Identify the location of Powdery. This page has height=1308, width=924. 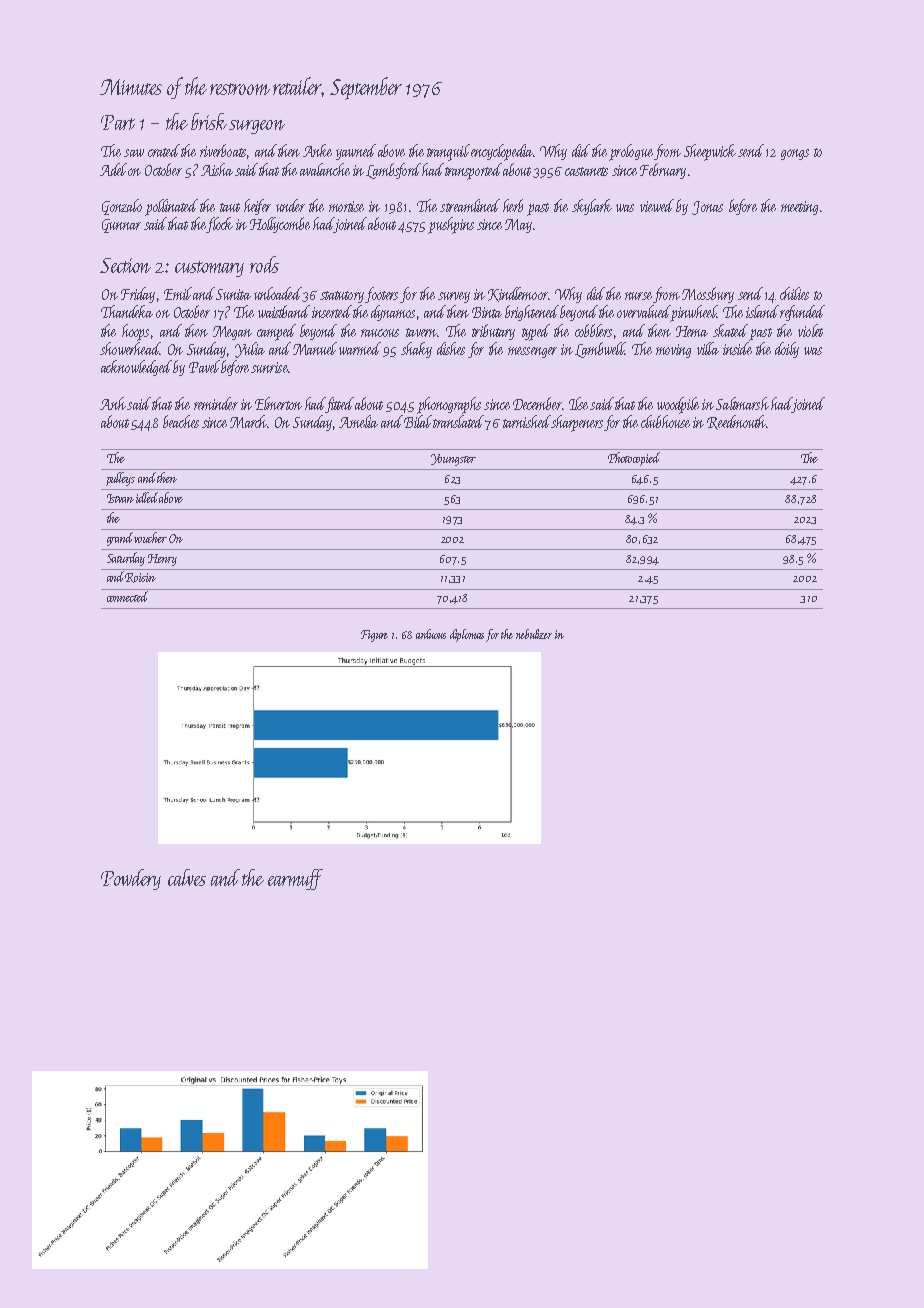
(131, 879).
